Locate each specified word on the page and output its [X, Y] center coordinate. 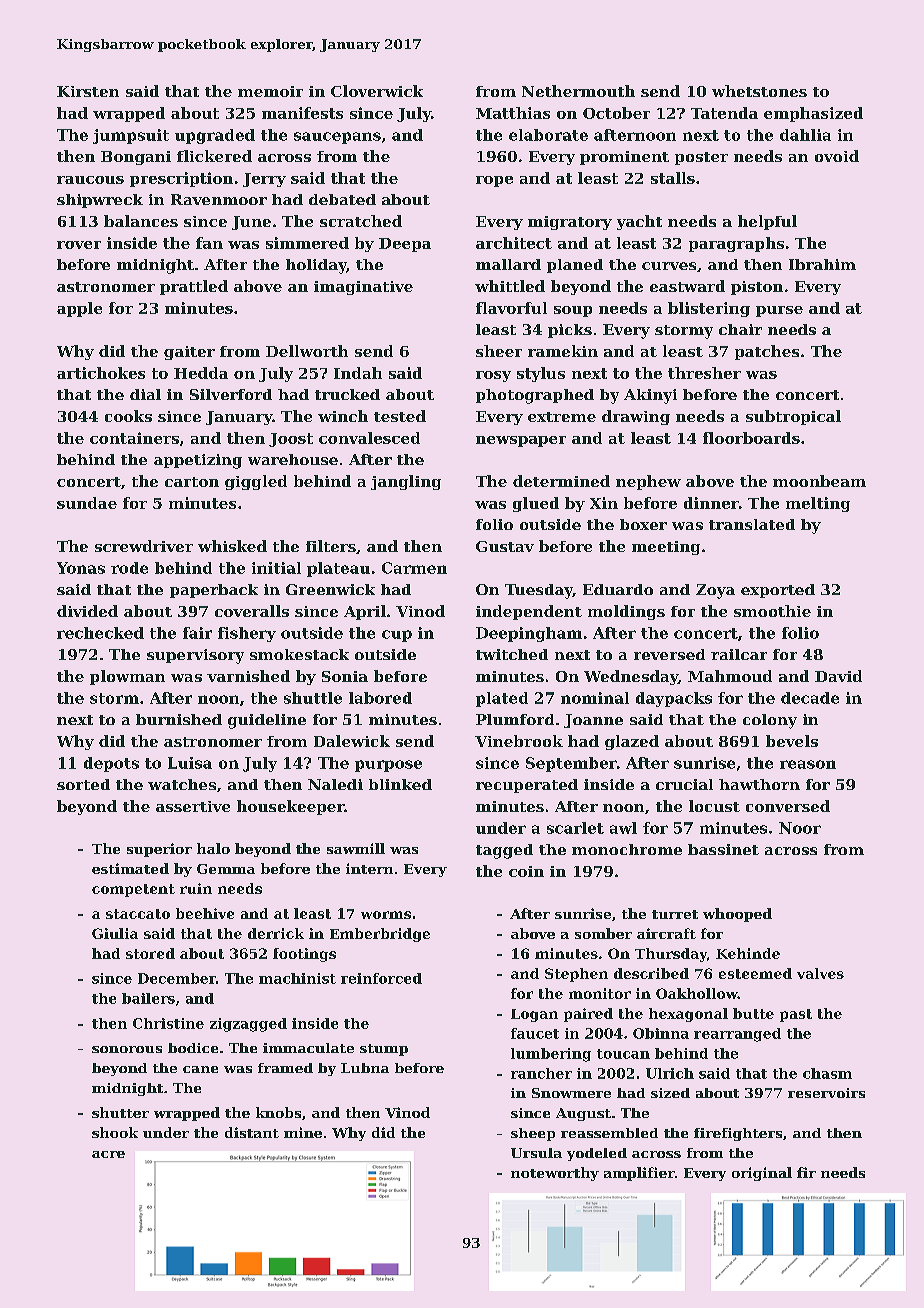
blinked [400, 784]
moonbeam [819, 481]
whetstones [759, 91]
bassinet [723, 849]
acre [108, 1154]
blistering [709, 309]
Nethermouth [578, 91]
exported [778, 591]
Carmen [414, 568]
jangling [406, 482]
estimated [130, 868]
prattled [194, 287]
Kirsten [88, 91]
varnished [248, 676]
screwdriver [144, 546]
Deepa [405, 245]
